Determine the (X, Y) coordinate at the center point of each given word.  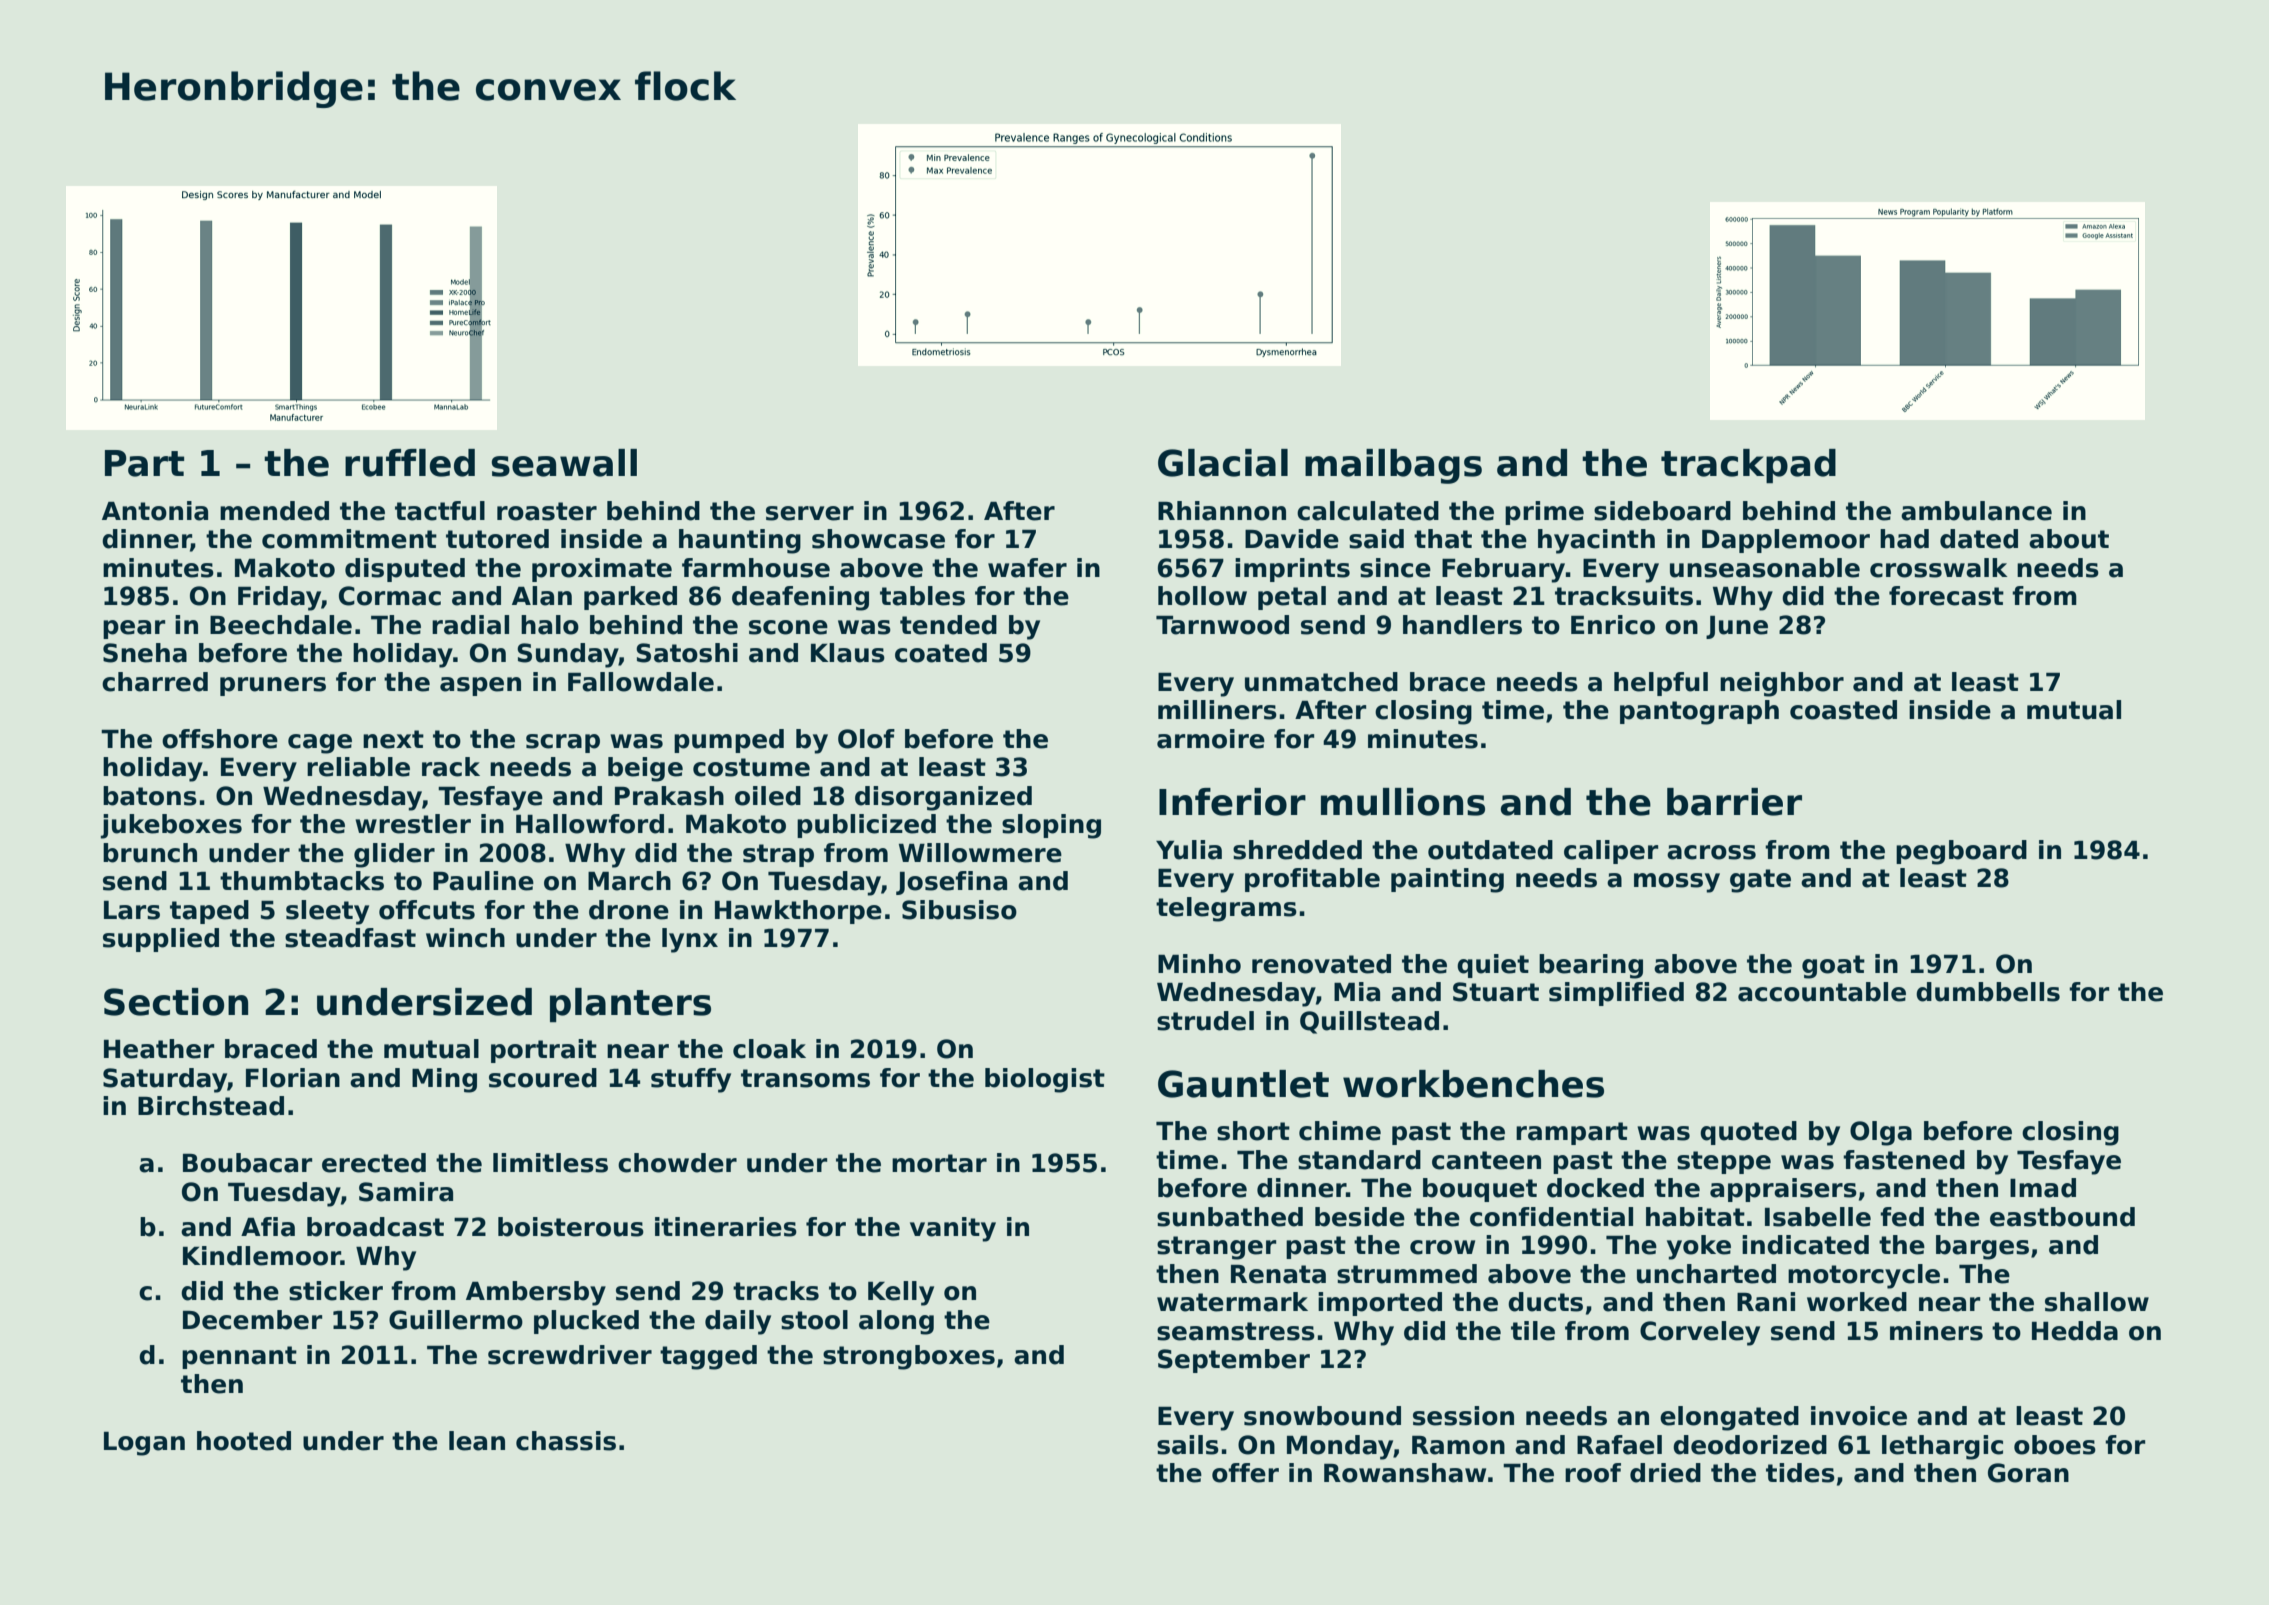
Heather (159, 1049)
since (1395, 568)
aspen (480, 686)
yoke (1699, 1247)
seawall (564, 463)
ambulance (1976, 511)
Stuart (1496, 992)
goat (1833, 967)
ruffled (410, 463)
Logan (144, 1444)
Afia (268, 1227)
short (1253, 1131)
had (1904, 539)
